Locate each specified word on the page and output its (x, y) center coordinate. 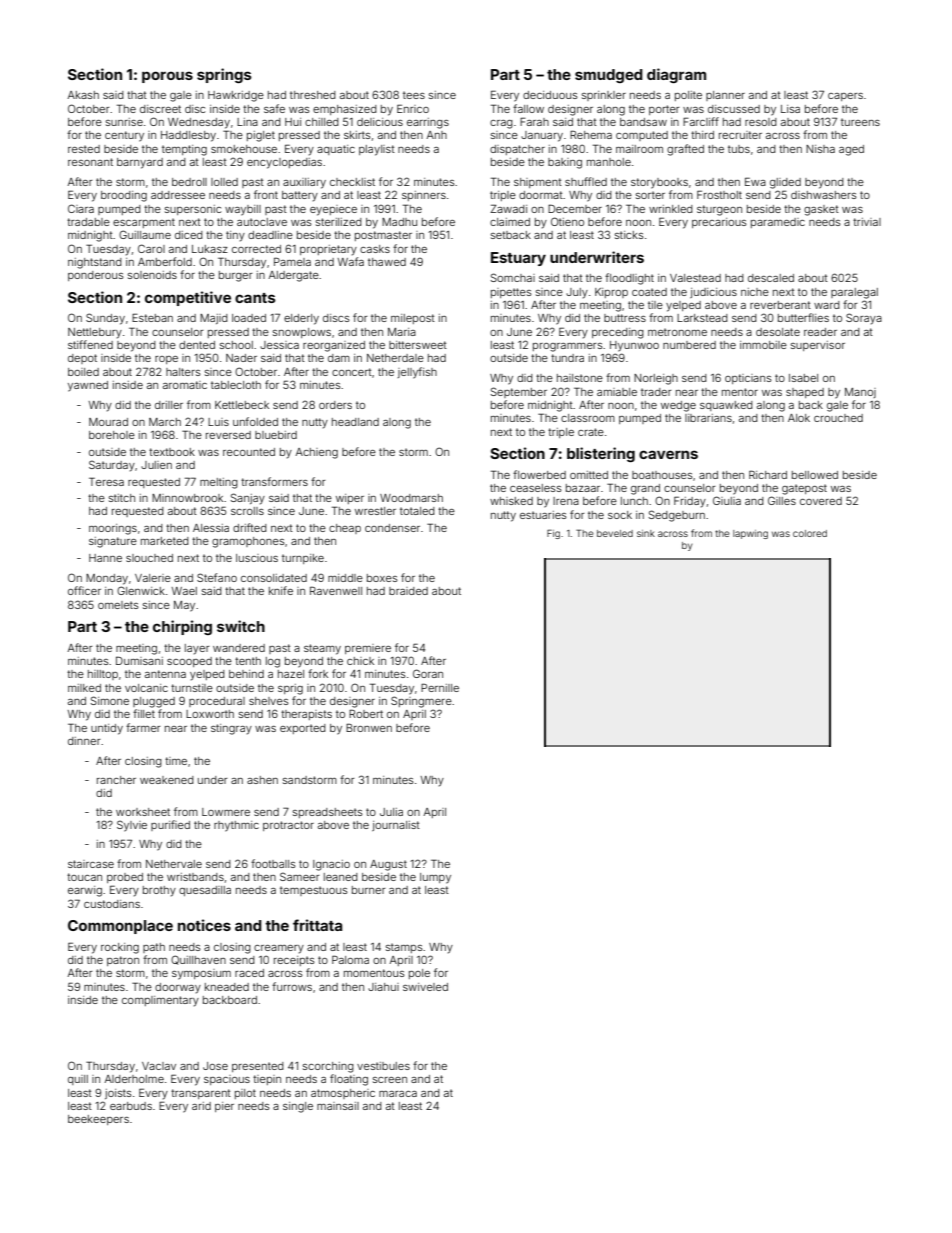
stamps (404, 948)
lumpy (435, 878)
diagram (676, 75)
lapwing (750, 534)
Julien (156, 465)
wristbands (195, 877)
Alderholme (134, 1079)
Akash (83, 95)
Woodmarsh (411, 498)
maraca (398, 1094)
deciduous (550, 95)
